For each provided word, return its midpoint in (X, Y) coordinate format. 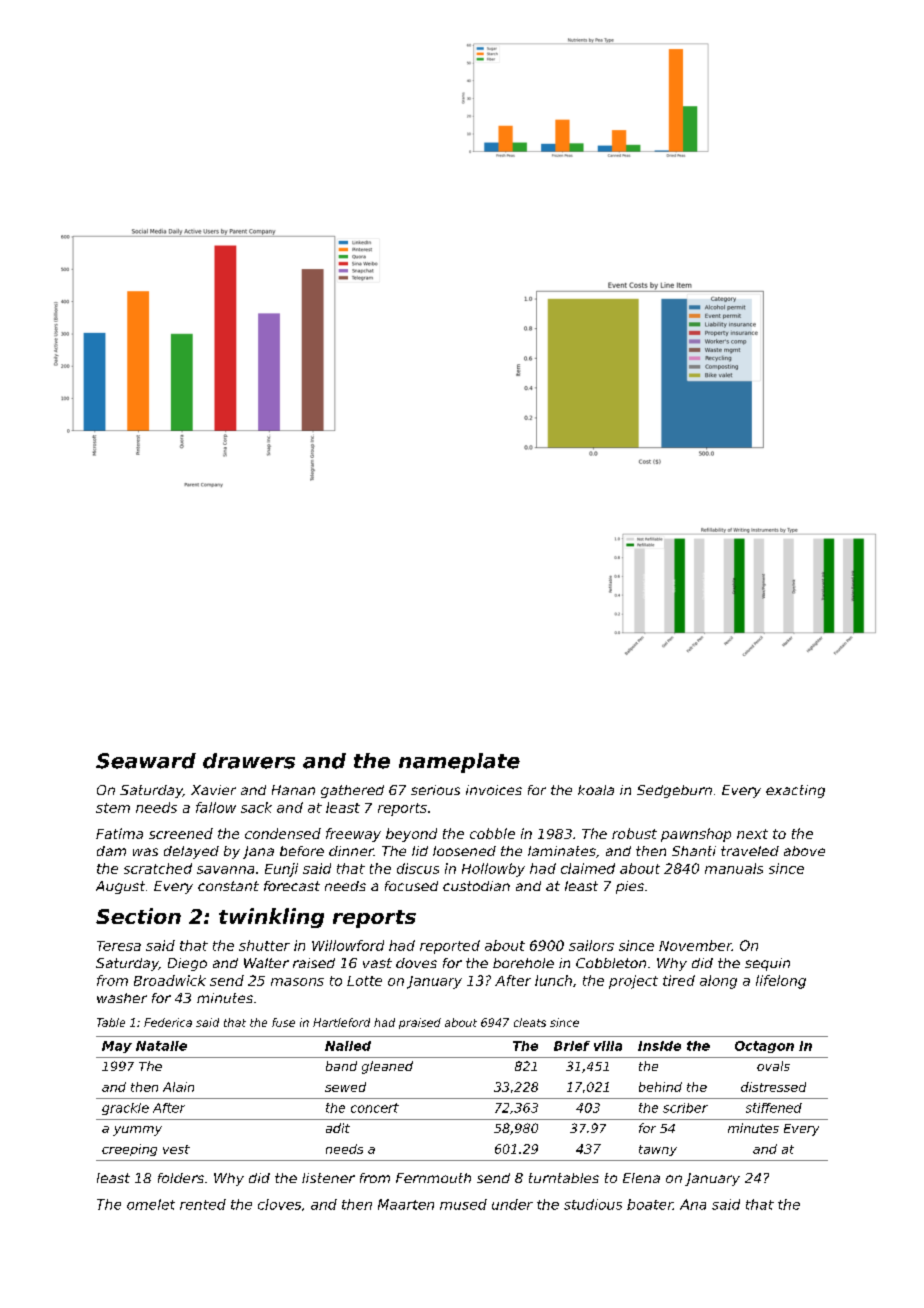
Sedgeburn (674, 791)
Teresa (119, 946)
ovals (773, 1066)
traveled (750, 851)
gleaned (387, 1067)
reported (450, 947)
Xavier (213, 790)
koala (596, 790)
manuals (734, 868)
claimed (588, 868)
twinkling (271, 918)
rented (203, 1204)
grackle (125, 1109)
